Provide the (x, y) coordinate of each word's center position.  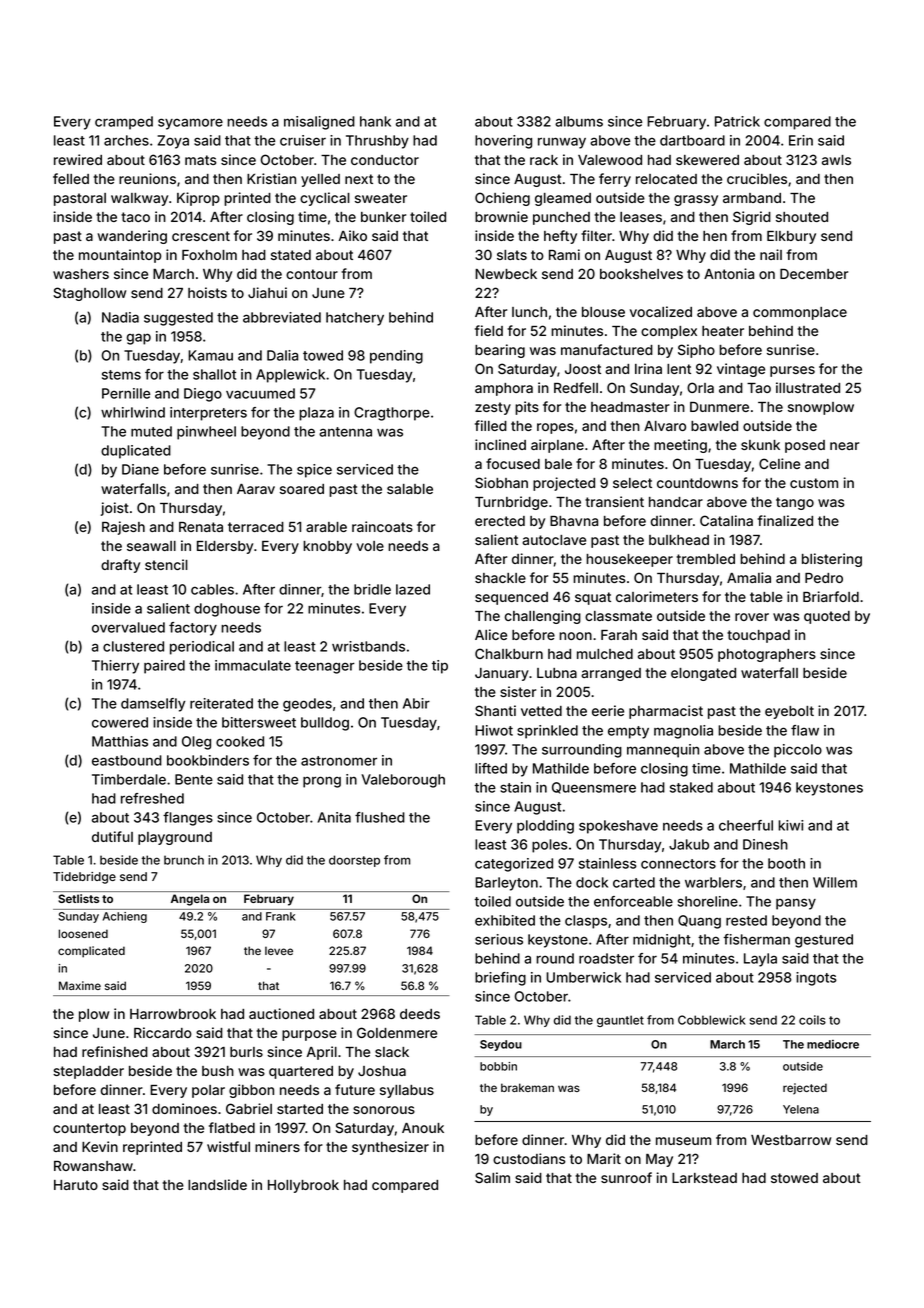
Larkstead (704, 1178)
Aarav (256, 489)
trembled (706, 559)
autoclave (554, 540)
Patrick (737, 121)
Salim (492, 1177)
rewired (78, 159)
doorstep (354, 861)
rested (746, 920)
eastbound (127, 760)
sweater (381, 198)
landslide (217, 1184)
